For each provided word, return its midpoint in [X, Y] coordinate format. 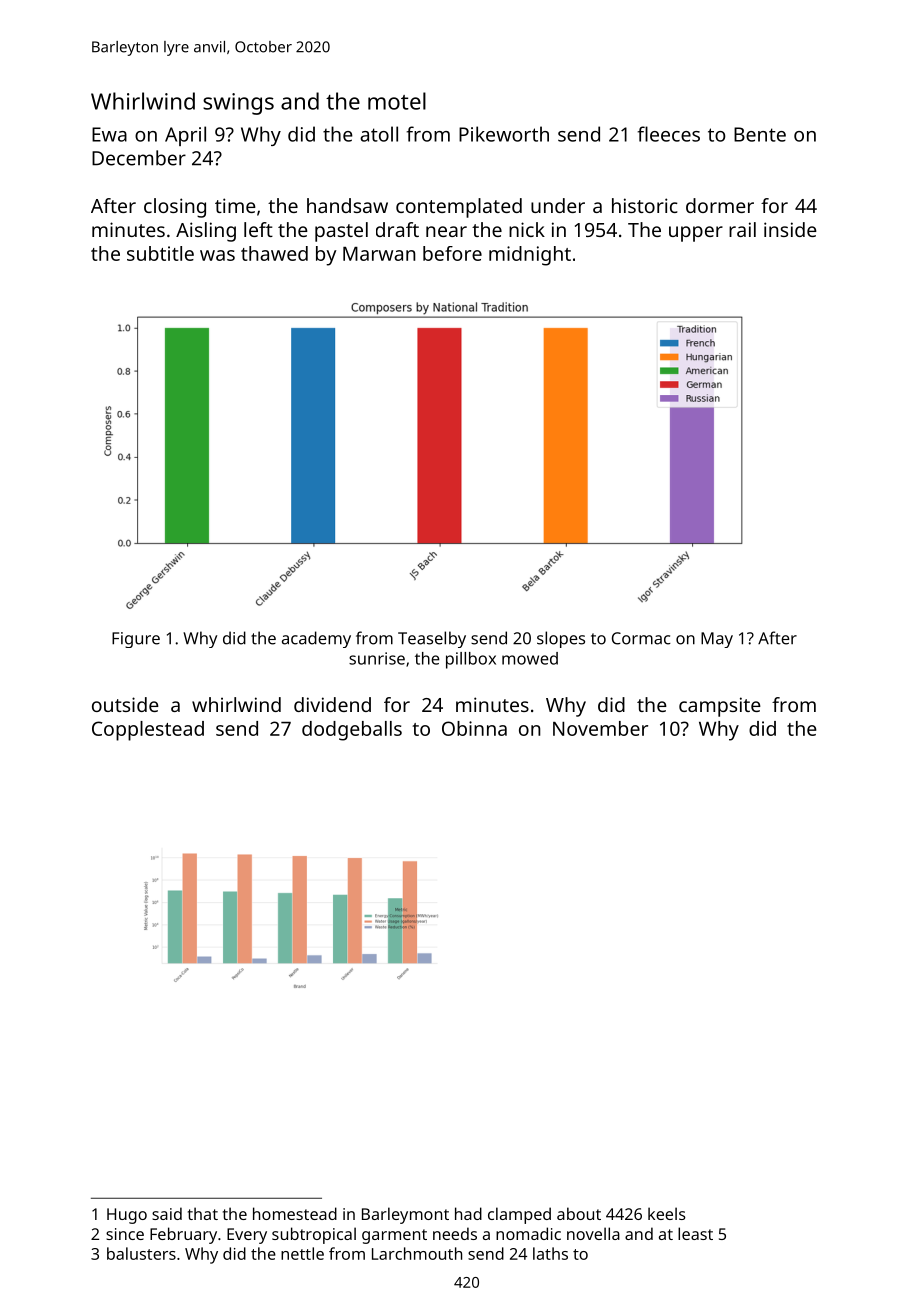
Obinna [474, 728]
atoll [379, 134]
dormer [720, 205]
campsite [720, 707]
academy [316, 639]
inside [790, 229]
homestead [295, 1213]
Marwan [379, 254]
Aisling [206, 232]
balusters [141, 1253]
